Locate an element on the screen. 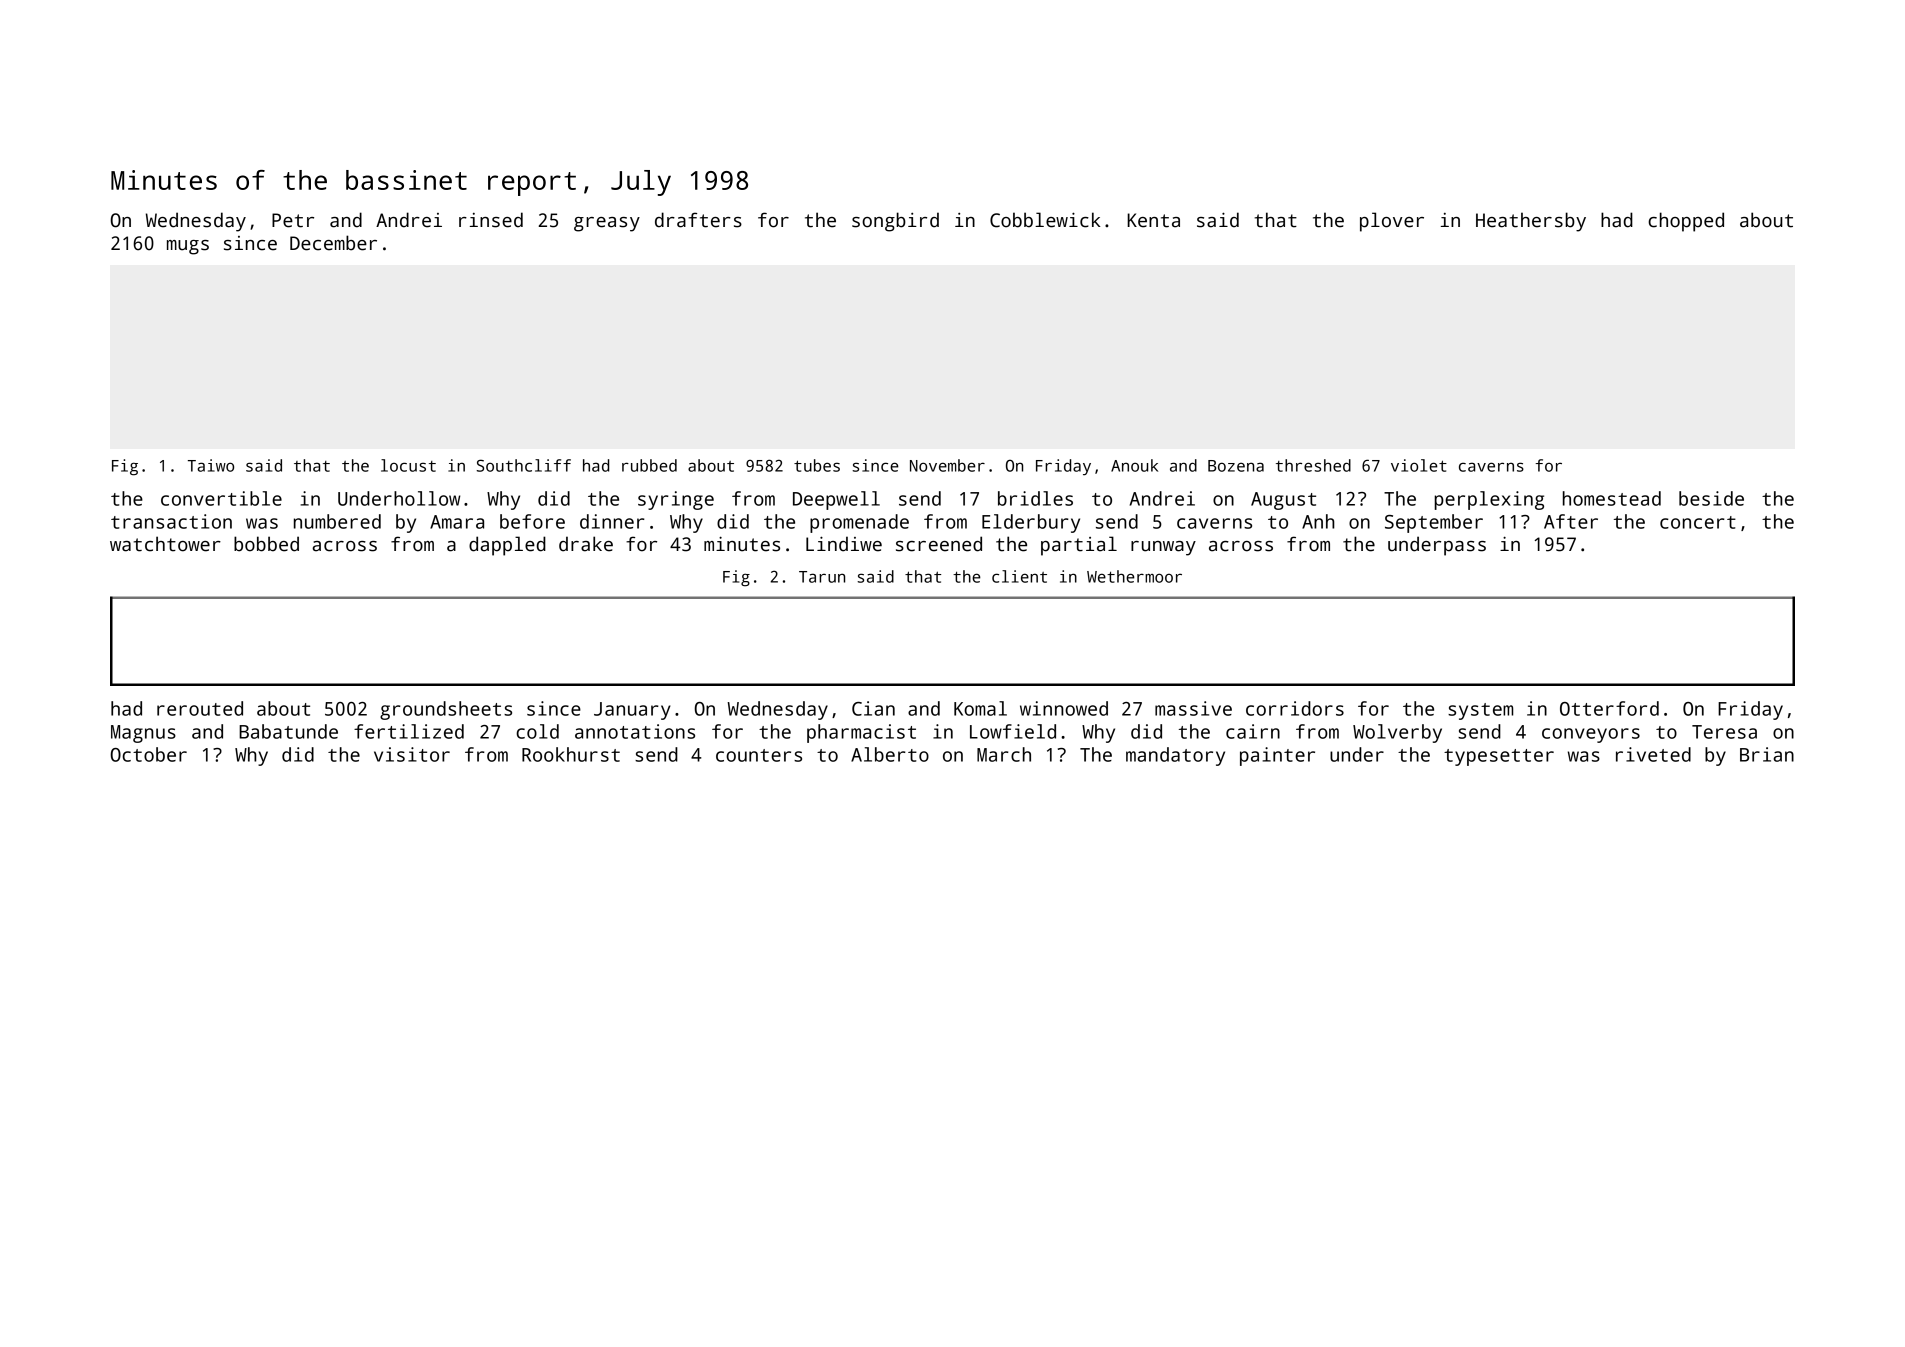 The width and height of the screenshot is (1905, 1347). numbered is located at coordinates (337, 521).
